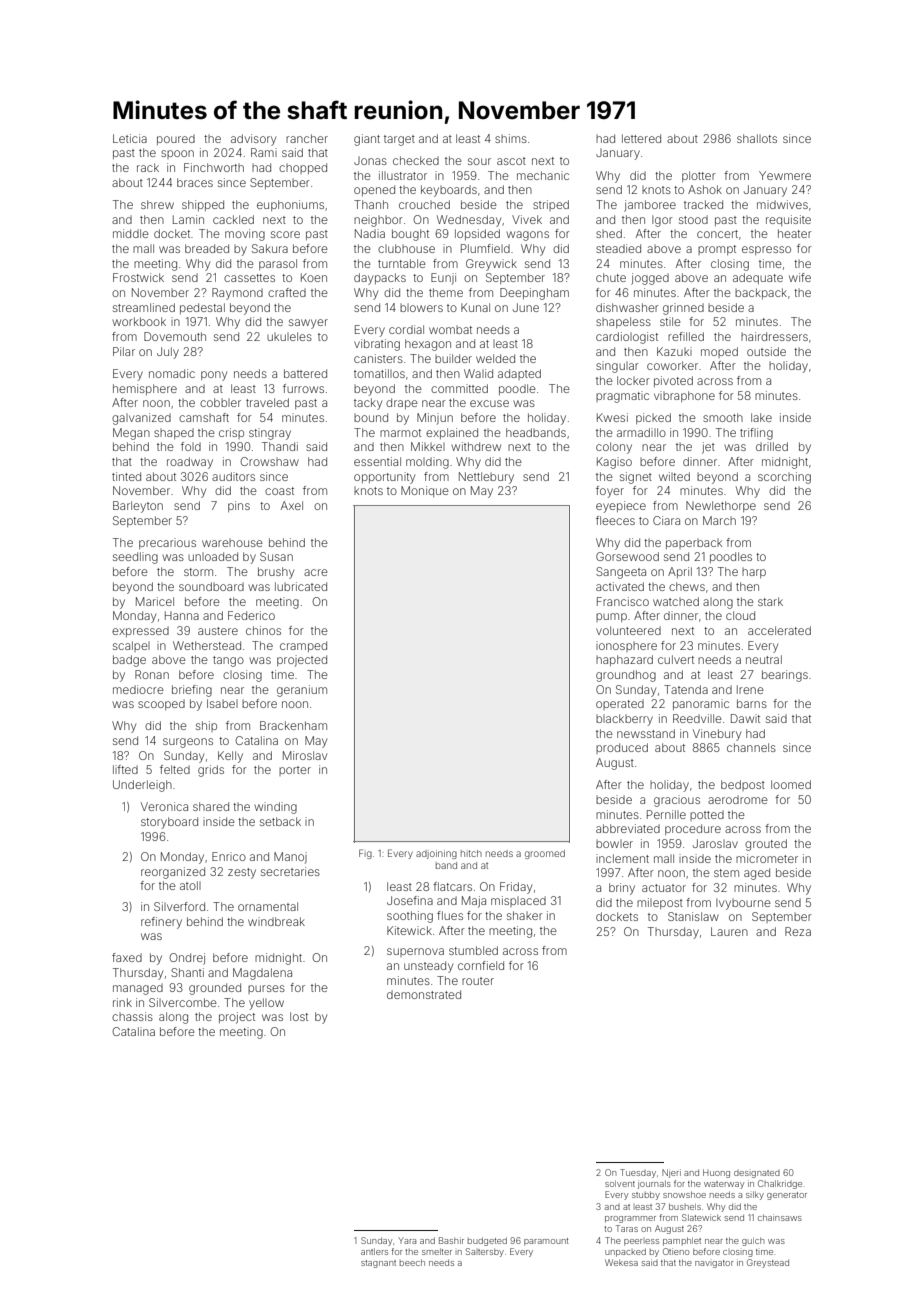  What do you see at coordinates (738, 799) in the screenshot?
I see `aerodrome` at bounding box center [738, 799].
